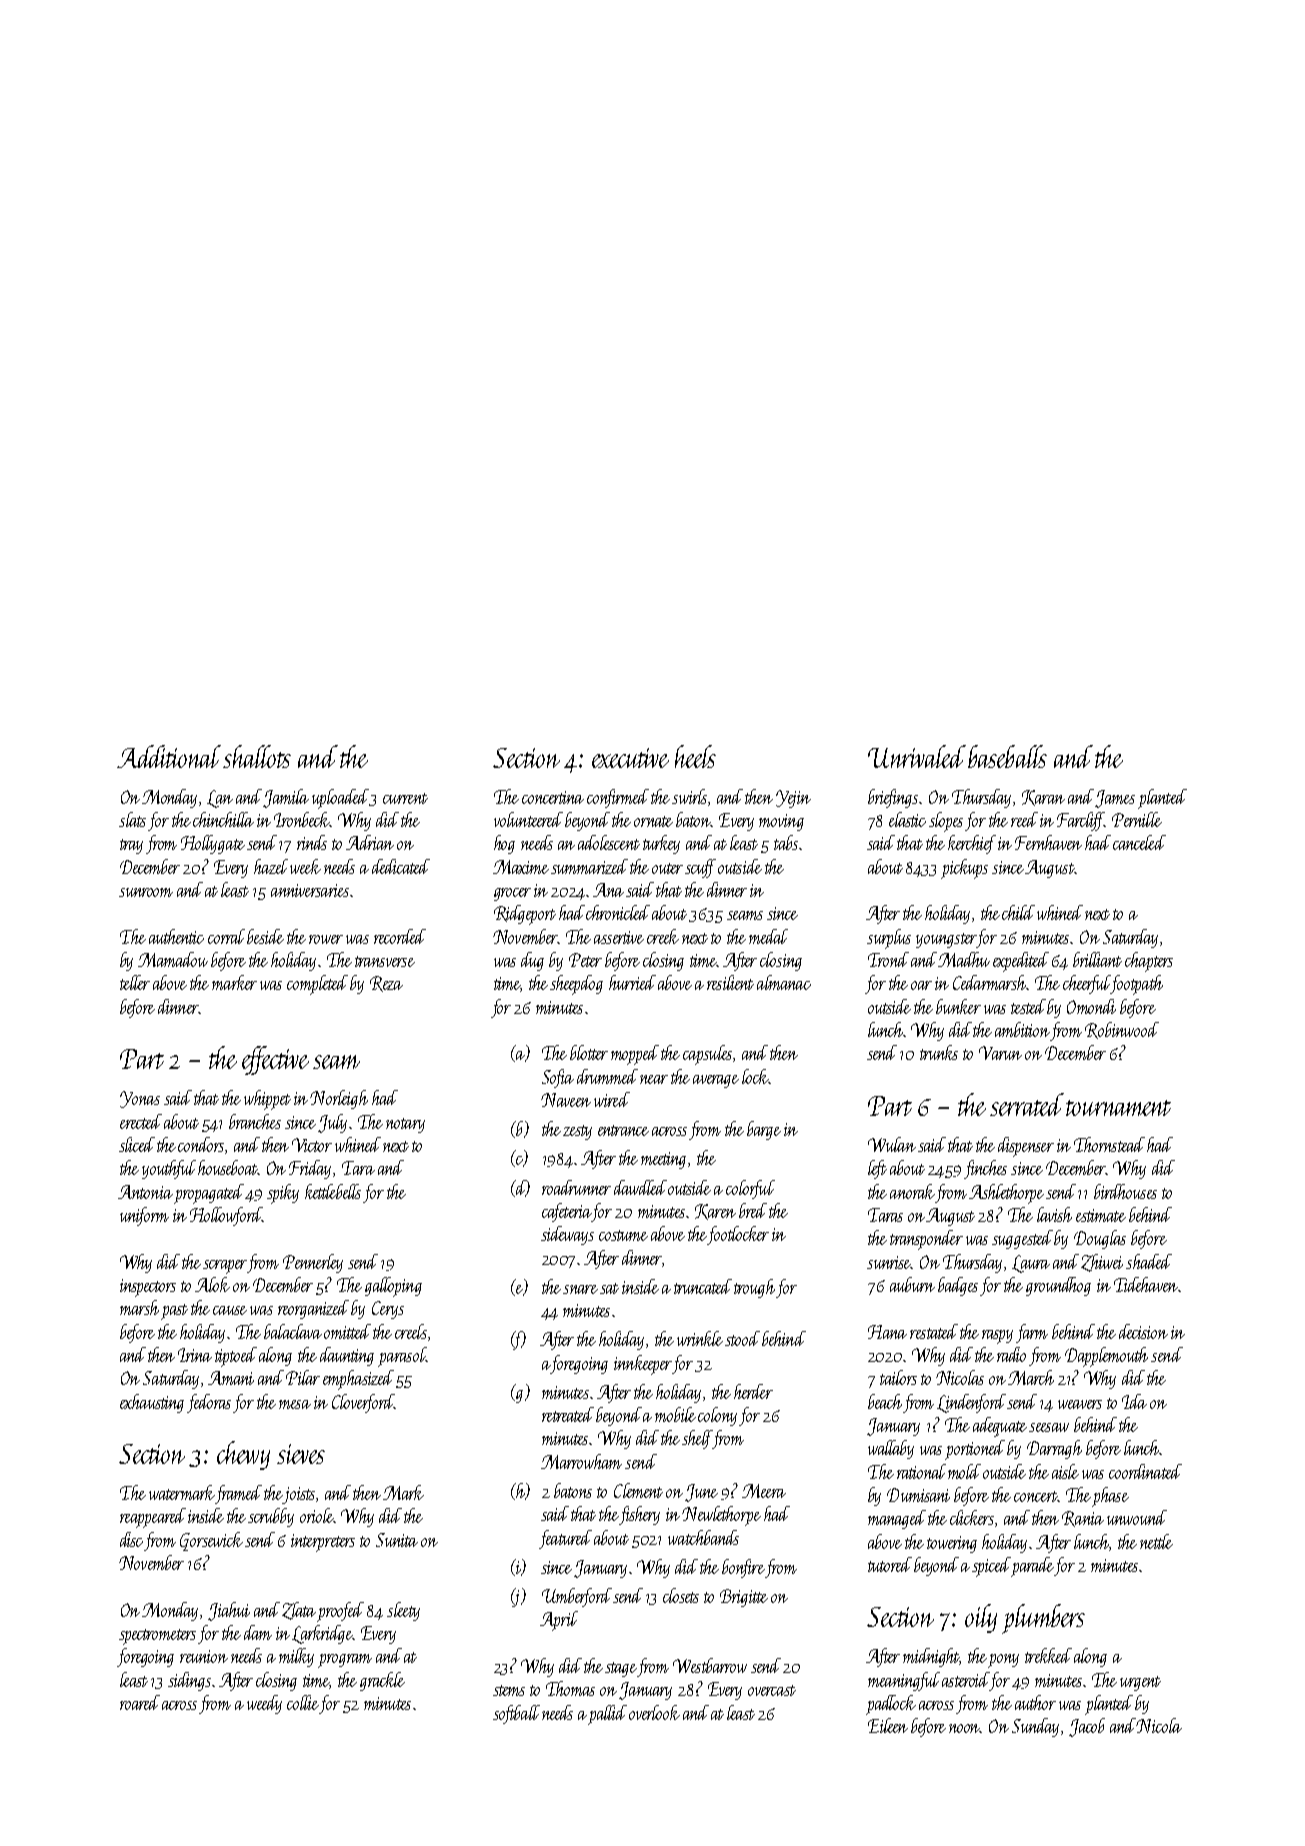  I want to click on creek, so click(663, 936).
